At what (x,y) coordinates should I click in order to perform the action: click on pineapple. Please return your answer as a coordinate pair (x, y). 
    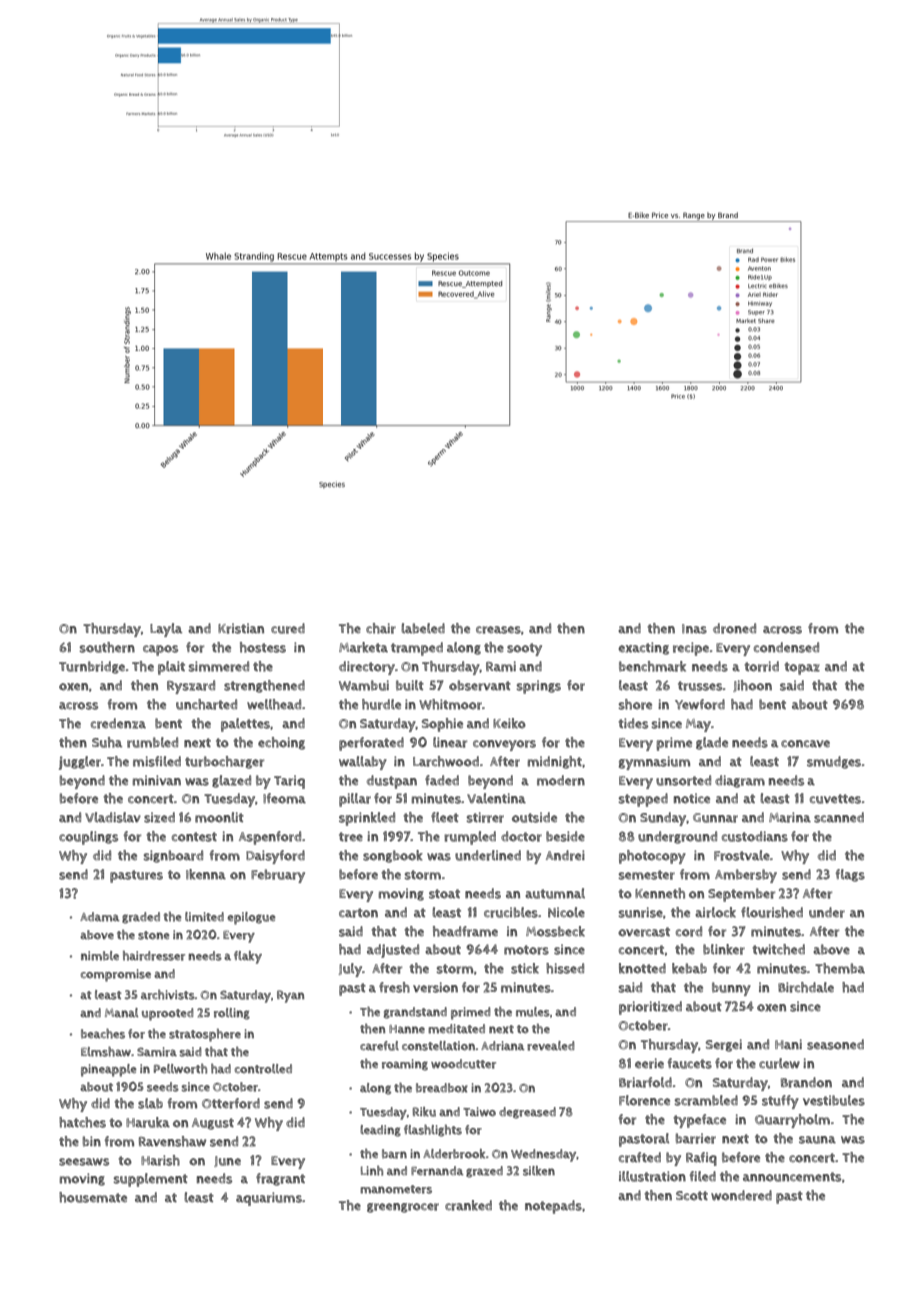
    Looking at the image, I should click on (109, 1070).
